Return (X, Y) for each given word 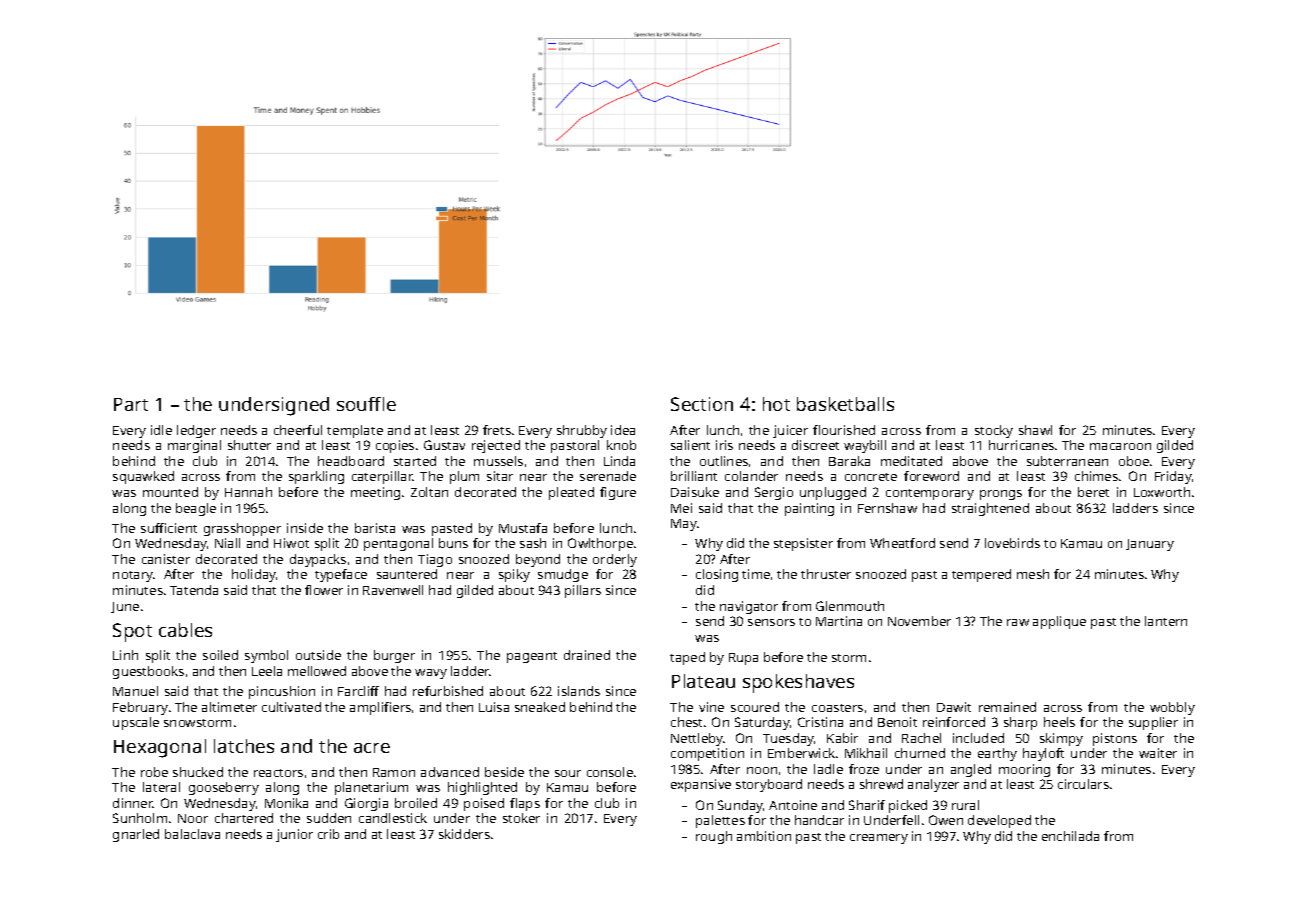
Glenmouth (850, 606)
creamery (879, 839)
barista (375, 528)
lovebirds (1012, 543)
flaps (525, 804)
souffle (366, 404)
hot (776, 404)
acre (372, 748)
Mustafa (523, 528)
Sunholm (140, 818)
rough (714, 837)
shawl (1035, 430)
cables (185, 630)
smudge (563, 575)
